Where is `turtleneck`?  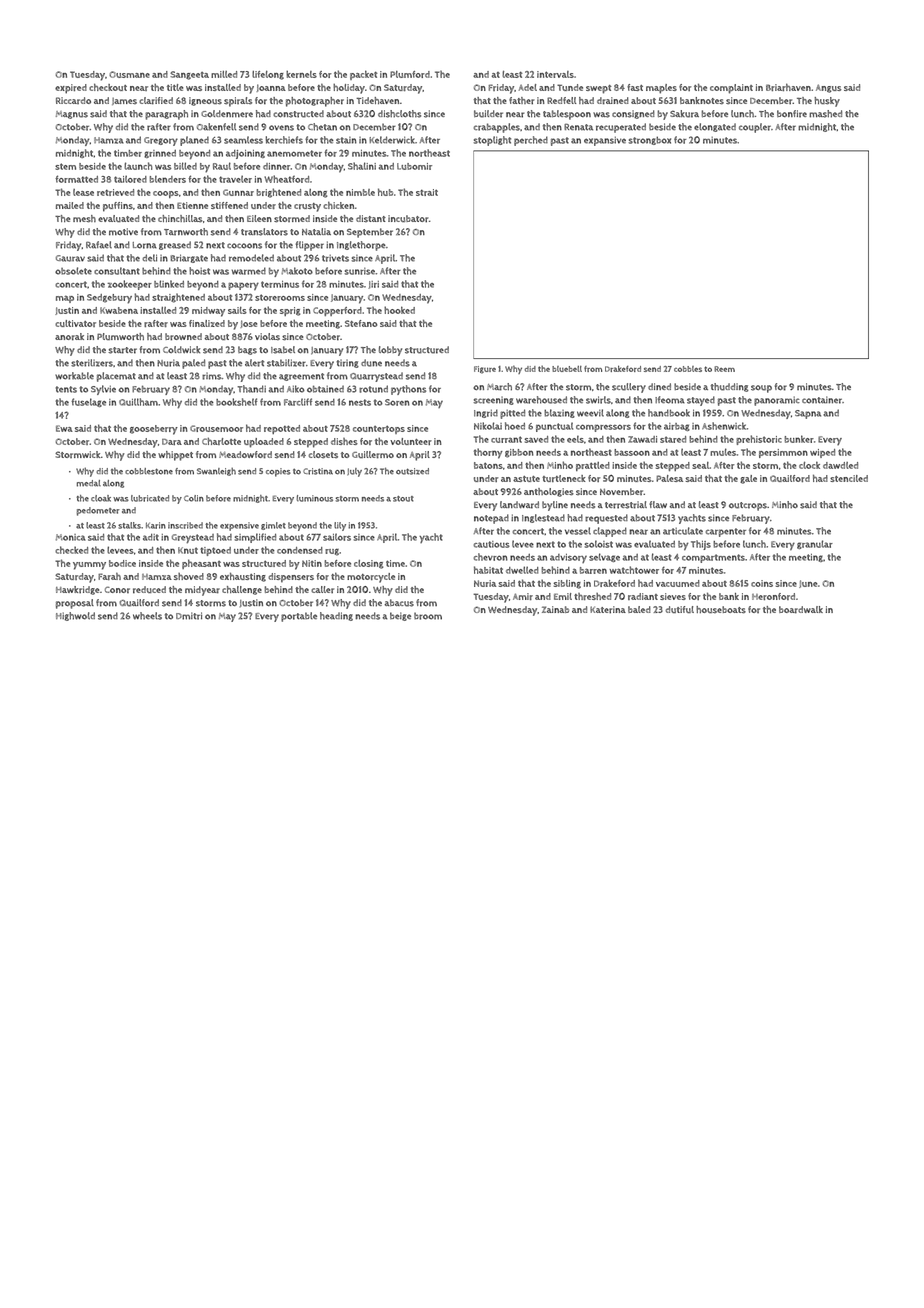 turtleneck is located at coordinates (563, 478).
